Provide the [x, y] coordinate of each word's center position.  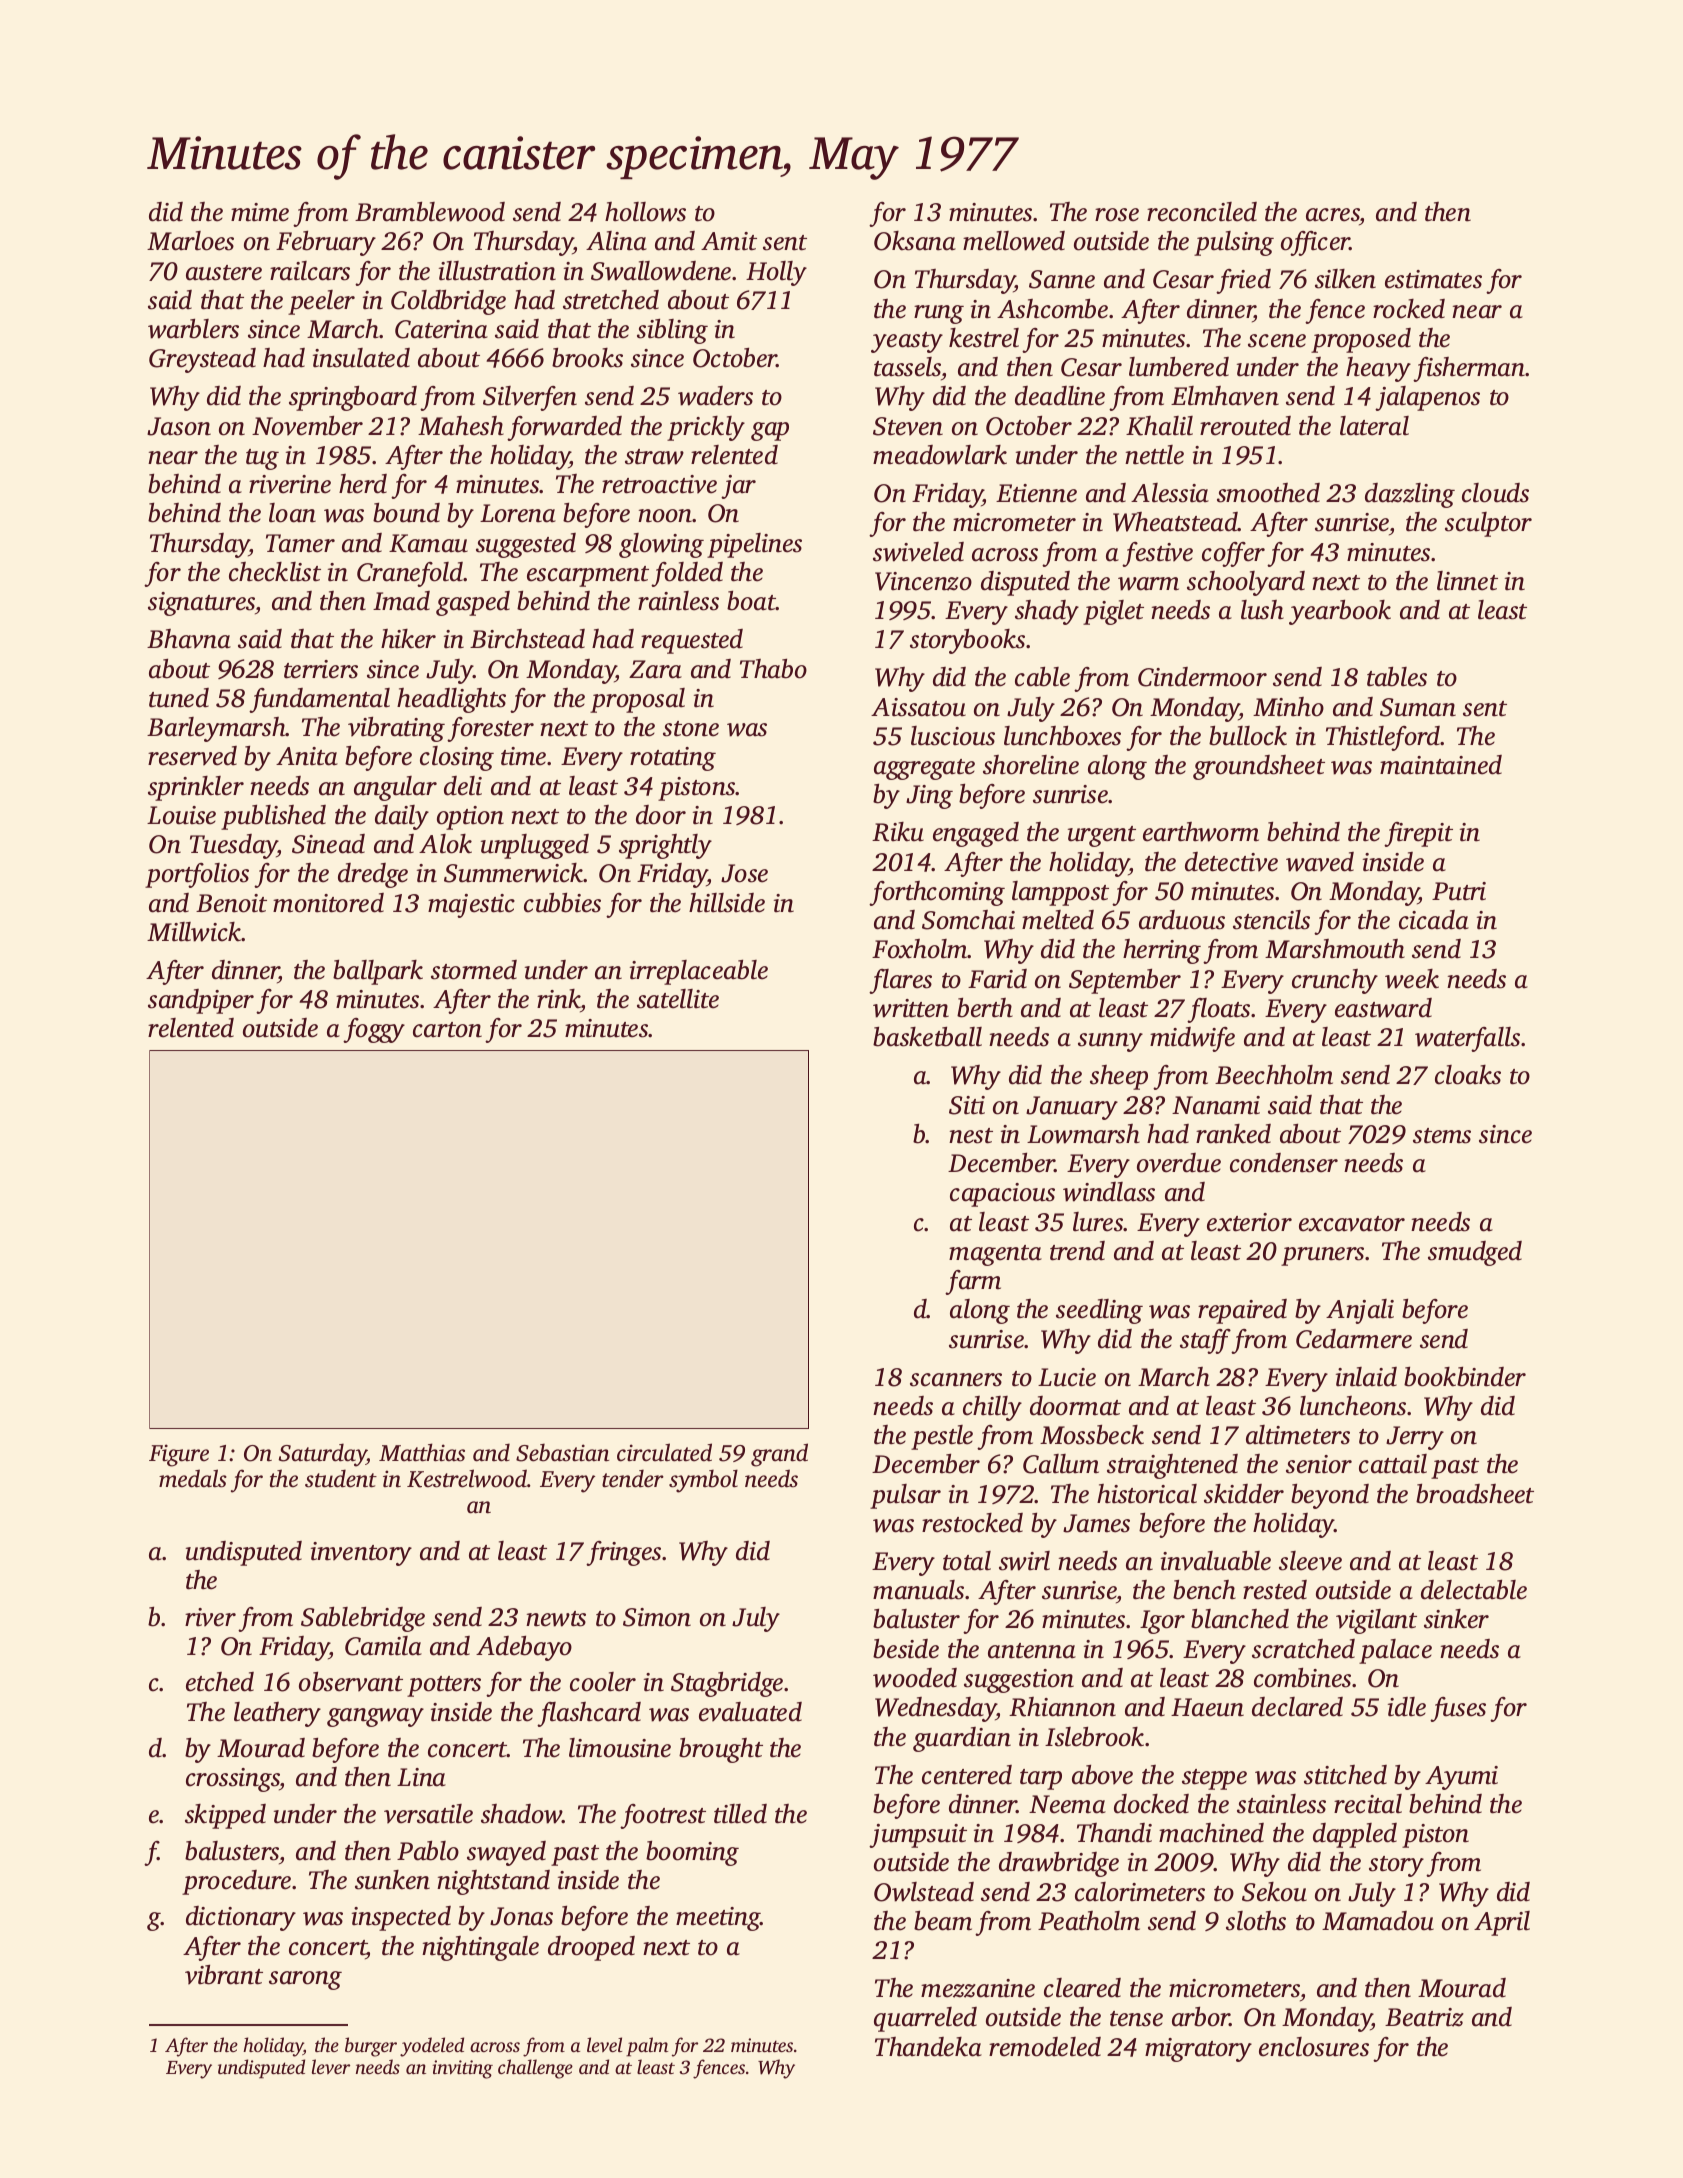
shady [1047, 612]
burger [371, 2047]
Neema [1067, 1804]
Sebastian [562, 1452]
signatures [201, 604]
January [1072, 1108]
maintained [1441, 765]
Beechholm [1274, 1075]
